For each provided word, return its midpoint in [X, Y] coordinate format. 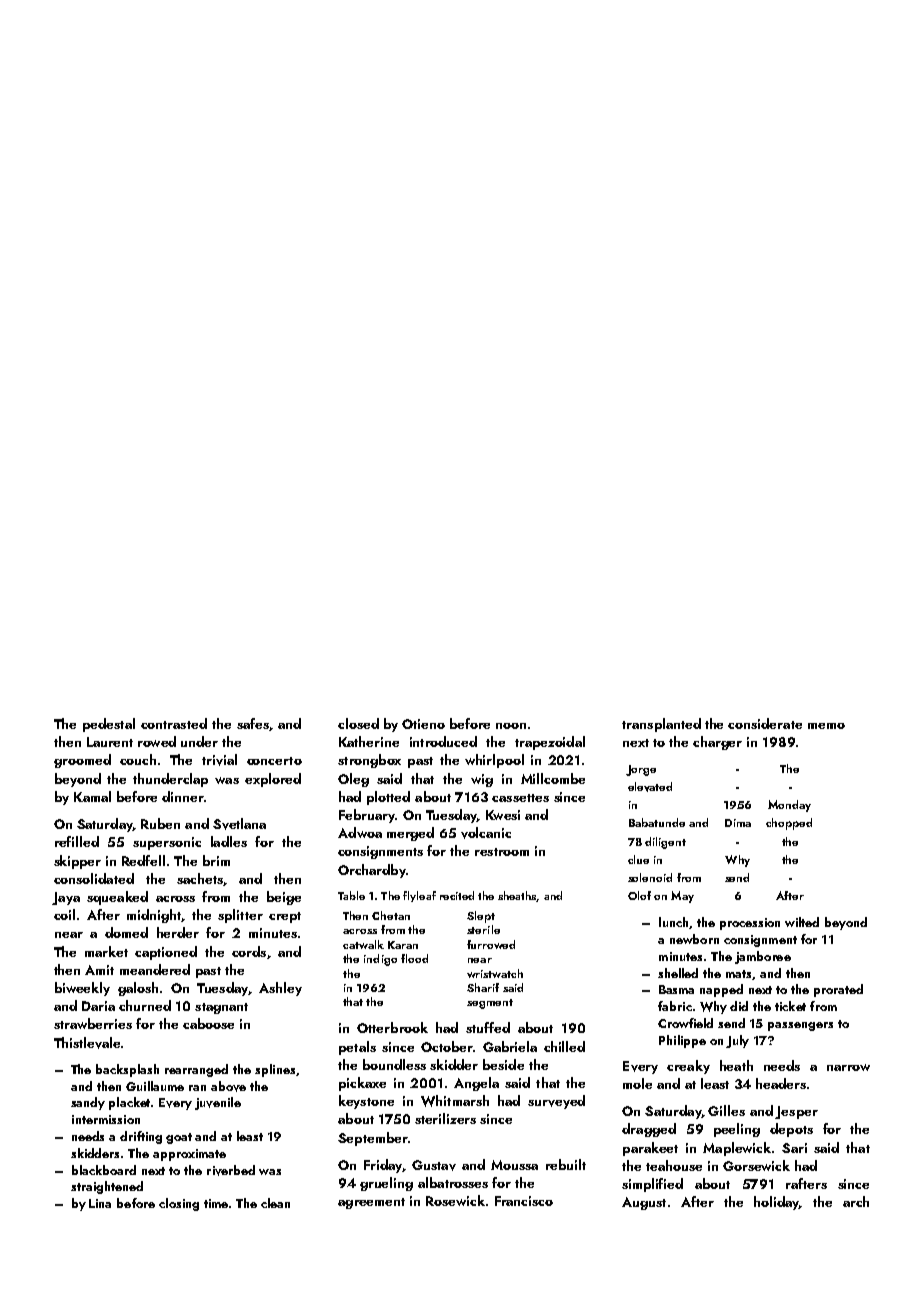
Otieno [423, 724]
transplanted [661, 725]
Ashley [280, 989]
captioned [166, 953]
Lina [100, 1203]
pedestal [109, 725]
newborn [694, 939]
